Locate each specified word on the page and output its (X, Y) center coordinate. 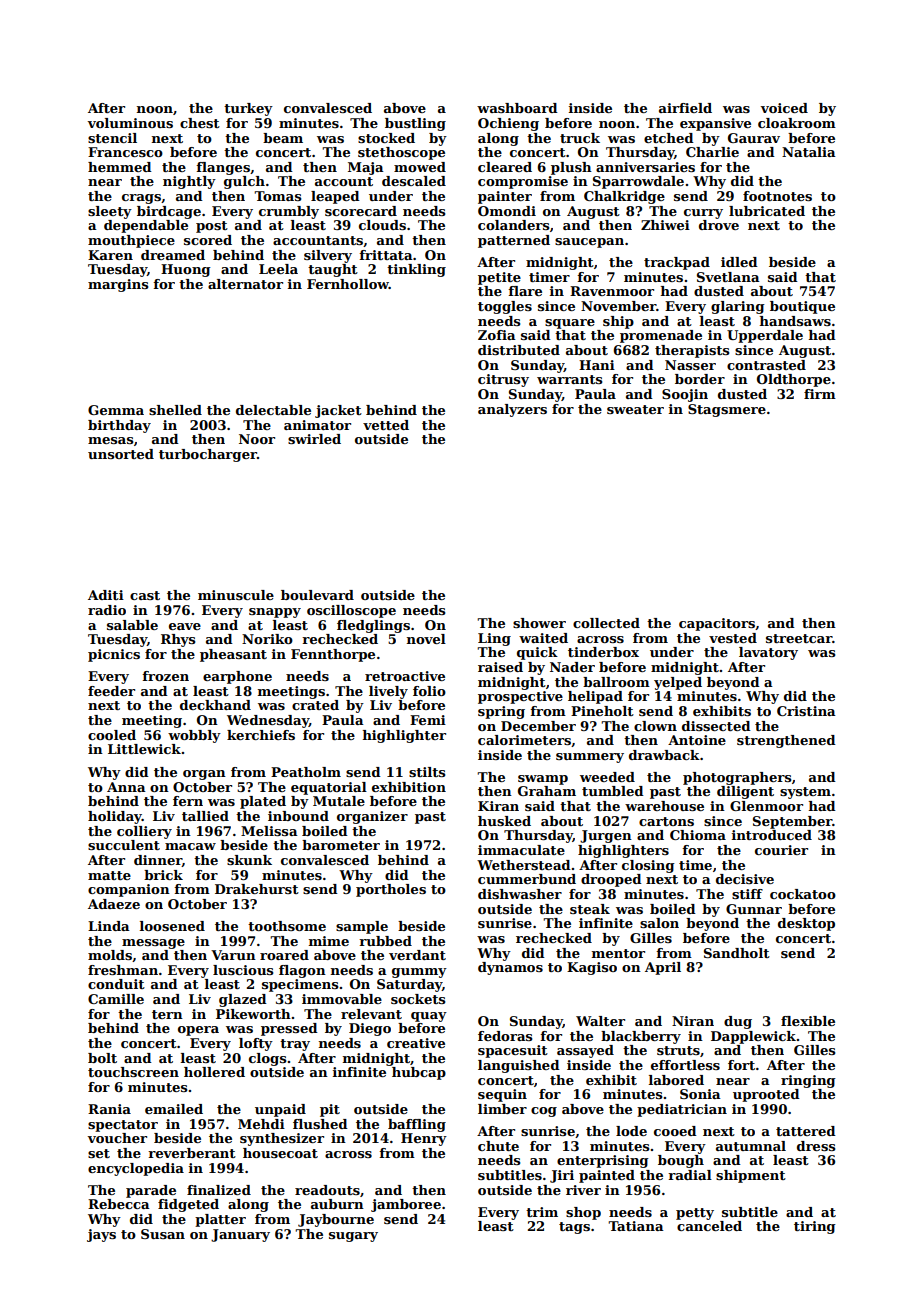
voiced (784, 108)
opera (198, 1031)
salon (659, 923)
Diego (370, 1029)
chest (200, 123)
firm (820, 394)
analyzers (512, 410)
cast (145, 595)
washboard (517, 108)
